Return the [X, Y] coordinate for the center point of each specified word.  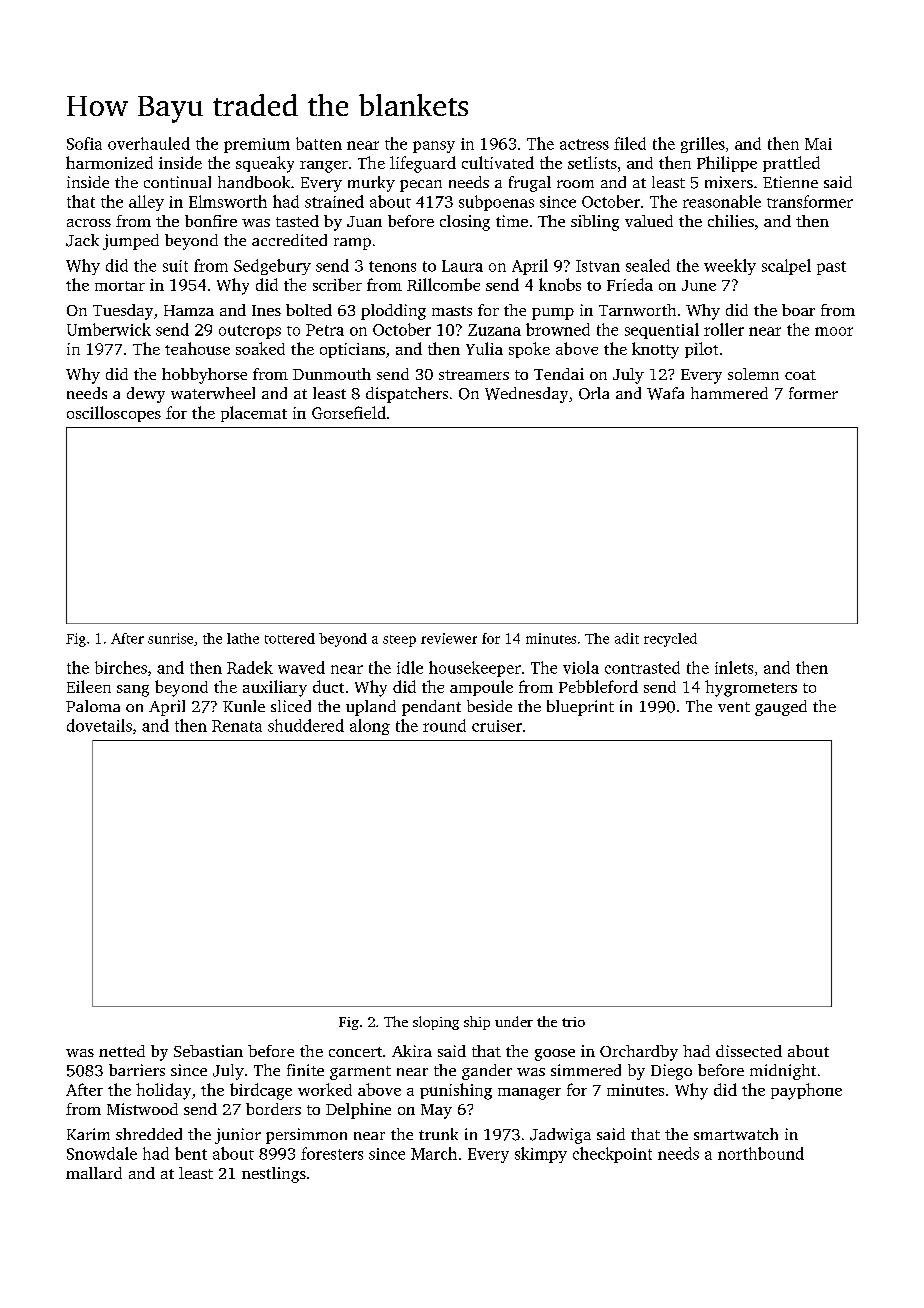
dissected [749, 1051]
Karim [88, 1134]
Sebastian [208, 1051]
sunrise [170, 638]
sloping [436, 1023]
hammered [729, 393]
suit [175, 266]
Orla [594, 393]
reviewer [449, 638]
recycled [670, 640]
